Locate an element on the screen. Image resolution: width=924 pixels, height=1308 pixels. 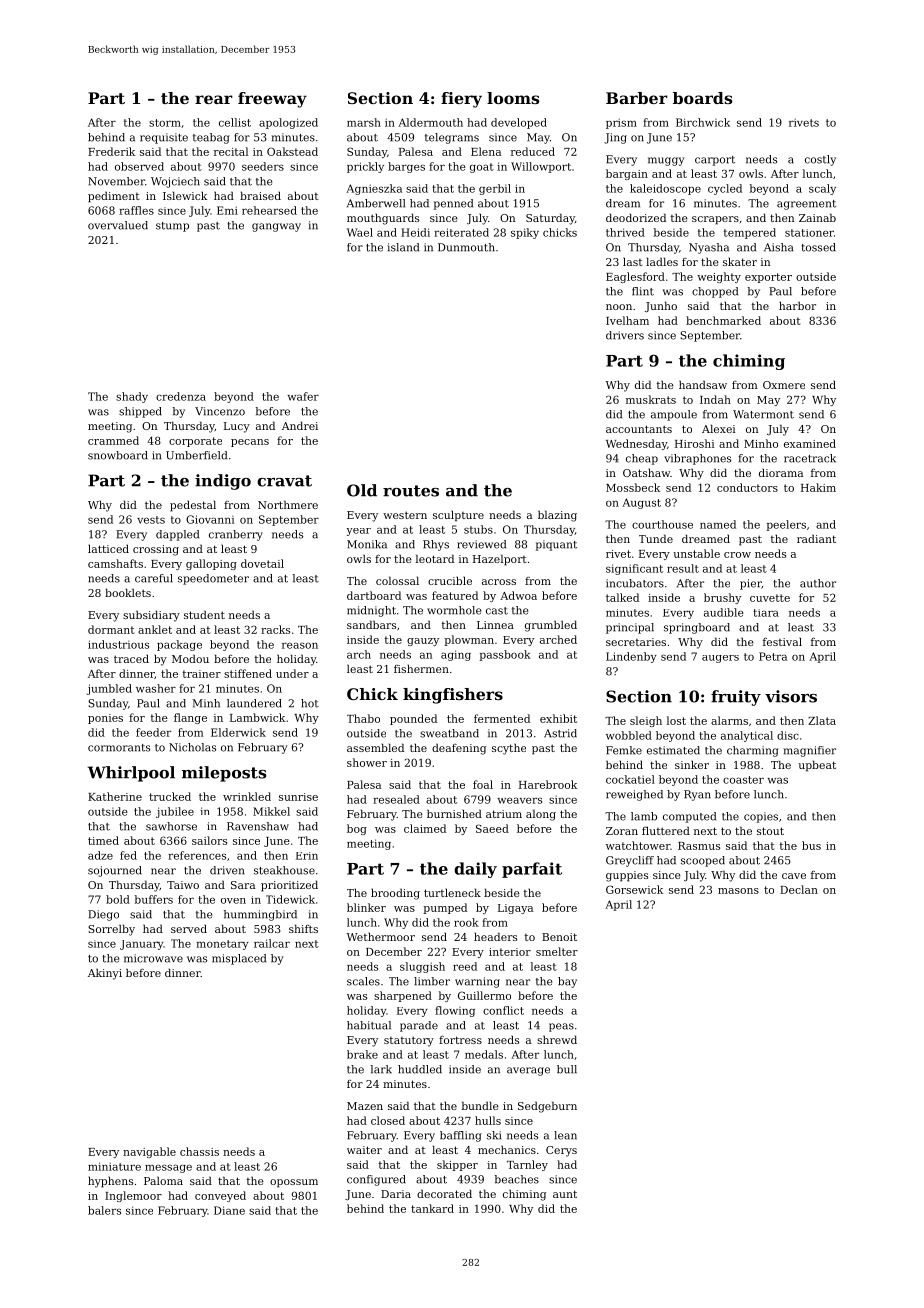
Femke is located at coordinates (624, 750).
